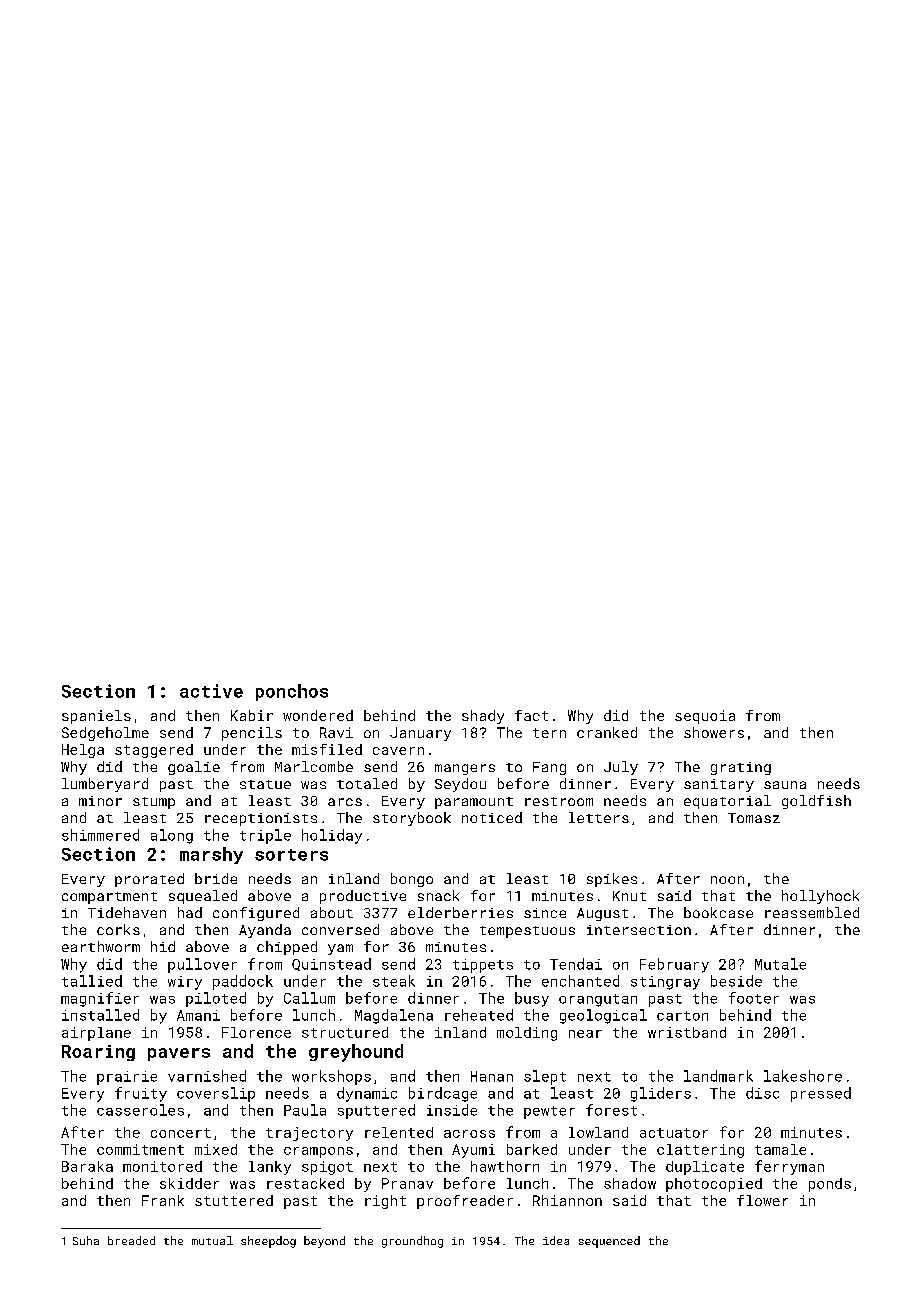 This screenshot has width=924, height=1314. What do you see at coordinates (718, 1076) in the screenshot?
I see `landmark` at bounding box center [718, 1076].
